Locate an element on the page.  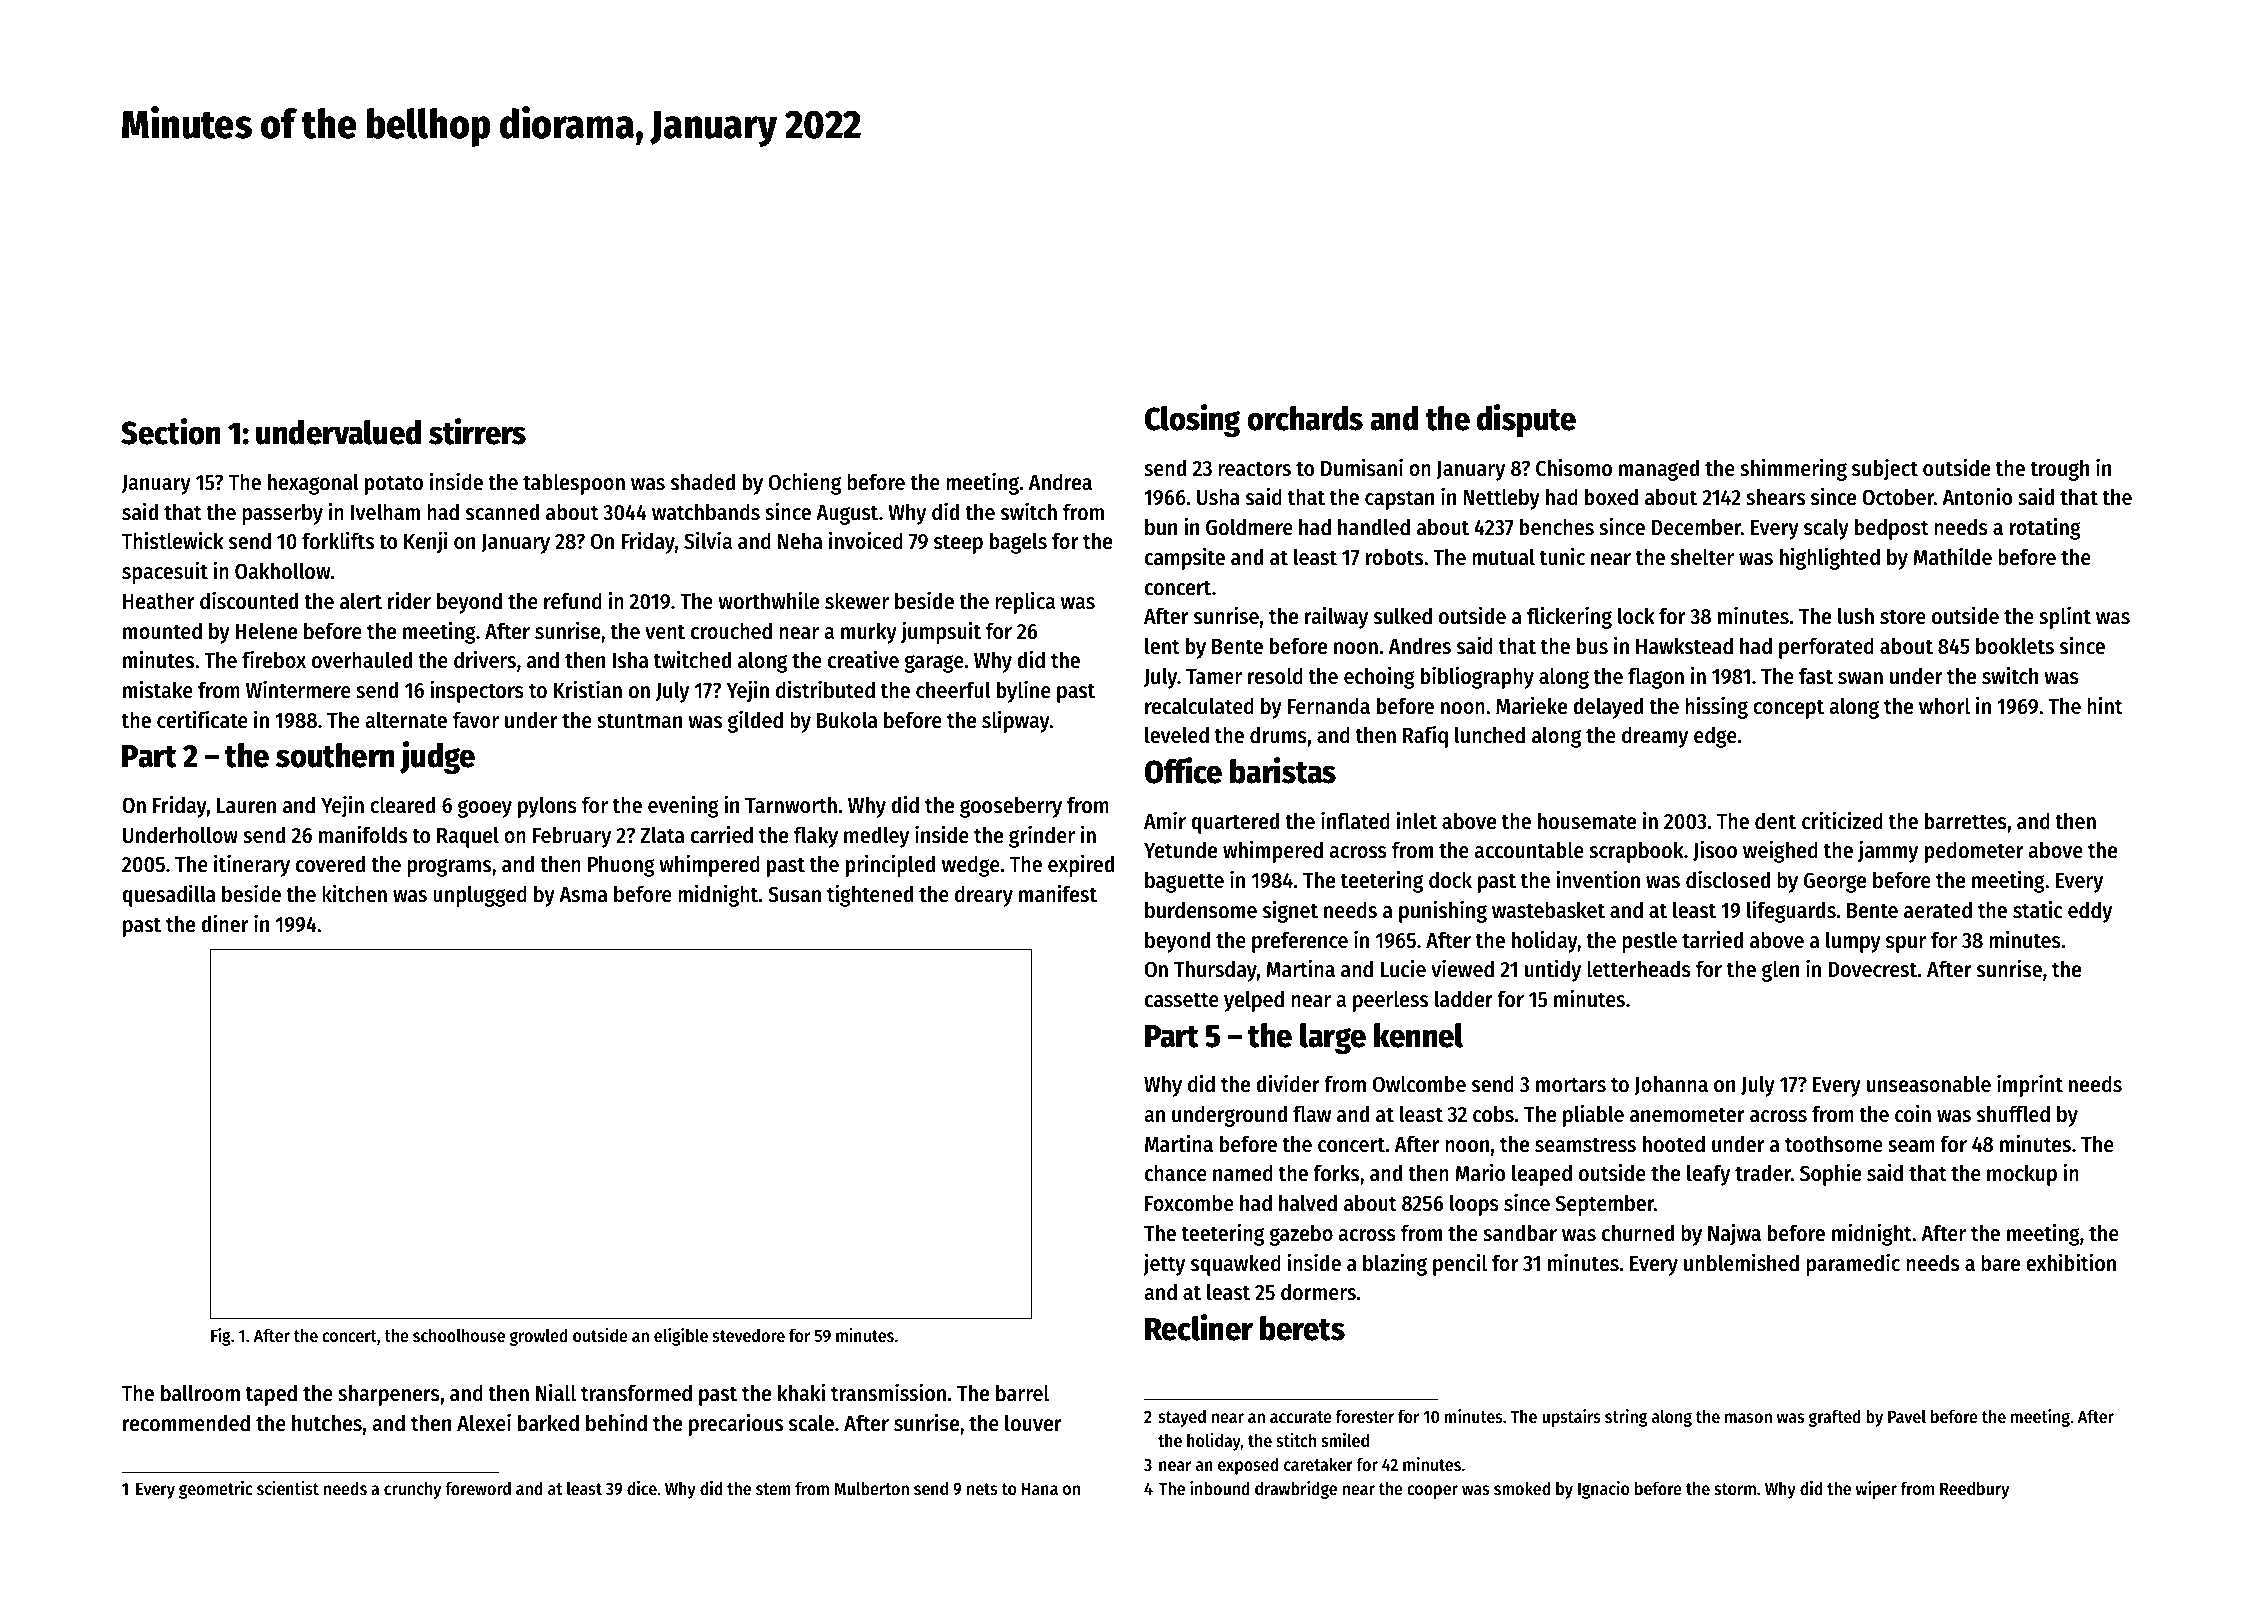
mockup is located at coordinates (2022, 1175).
